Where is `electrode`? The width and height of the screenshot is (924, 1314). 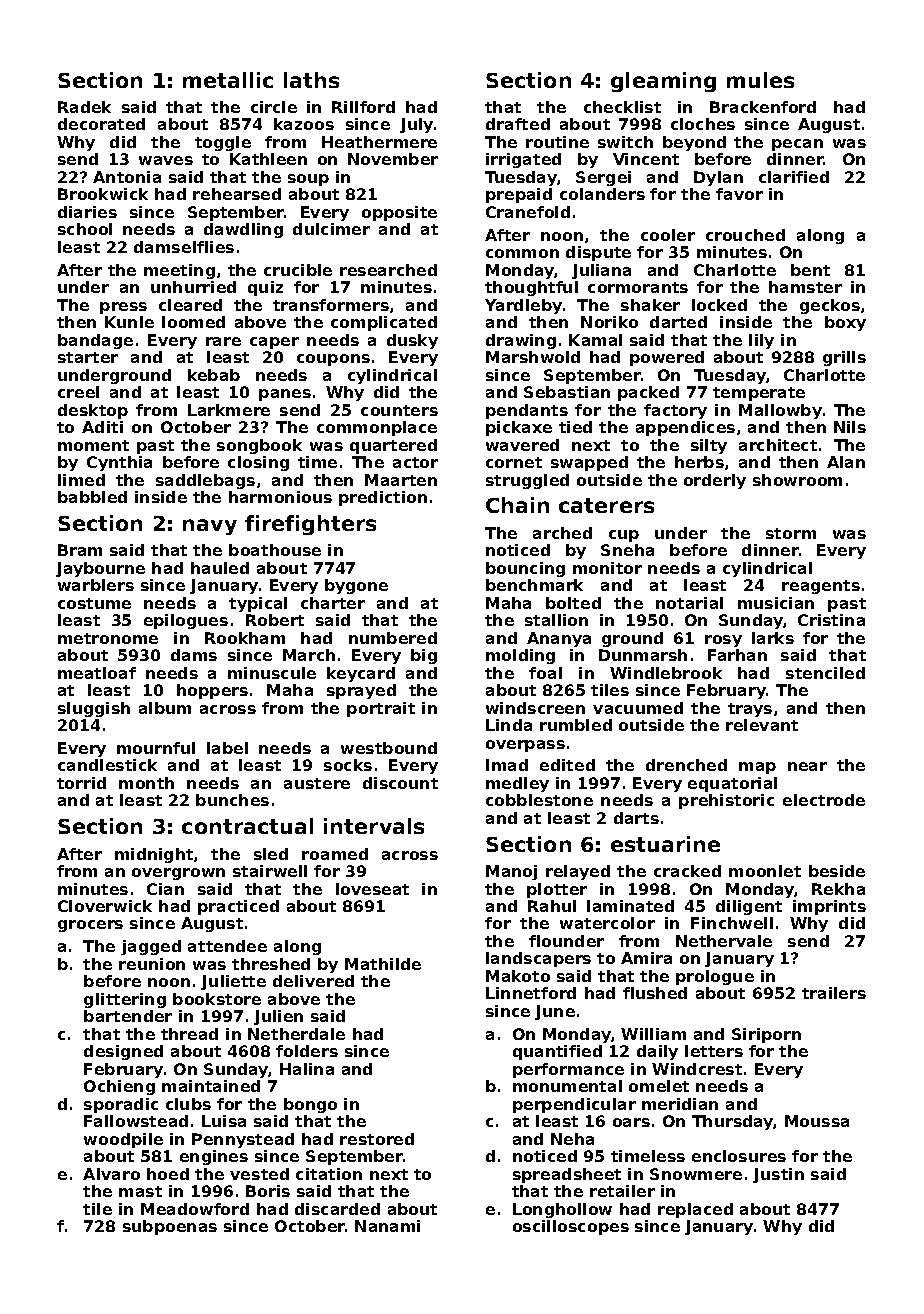 electrode is located at coordinates (824, 800).
